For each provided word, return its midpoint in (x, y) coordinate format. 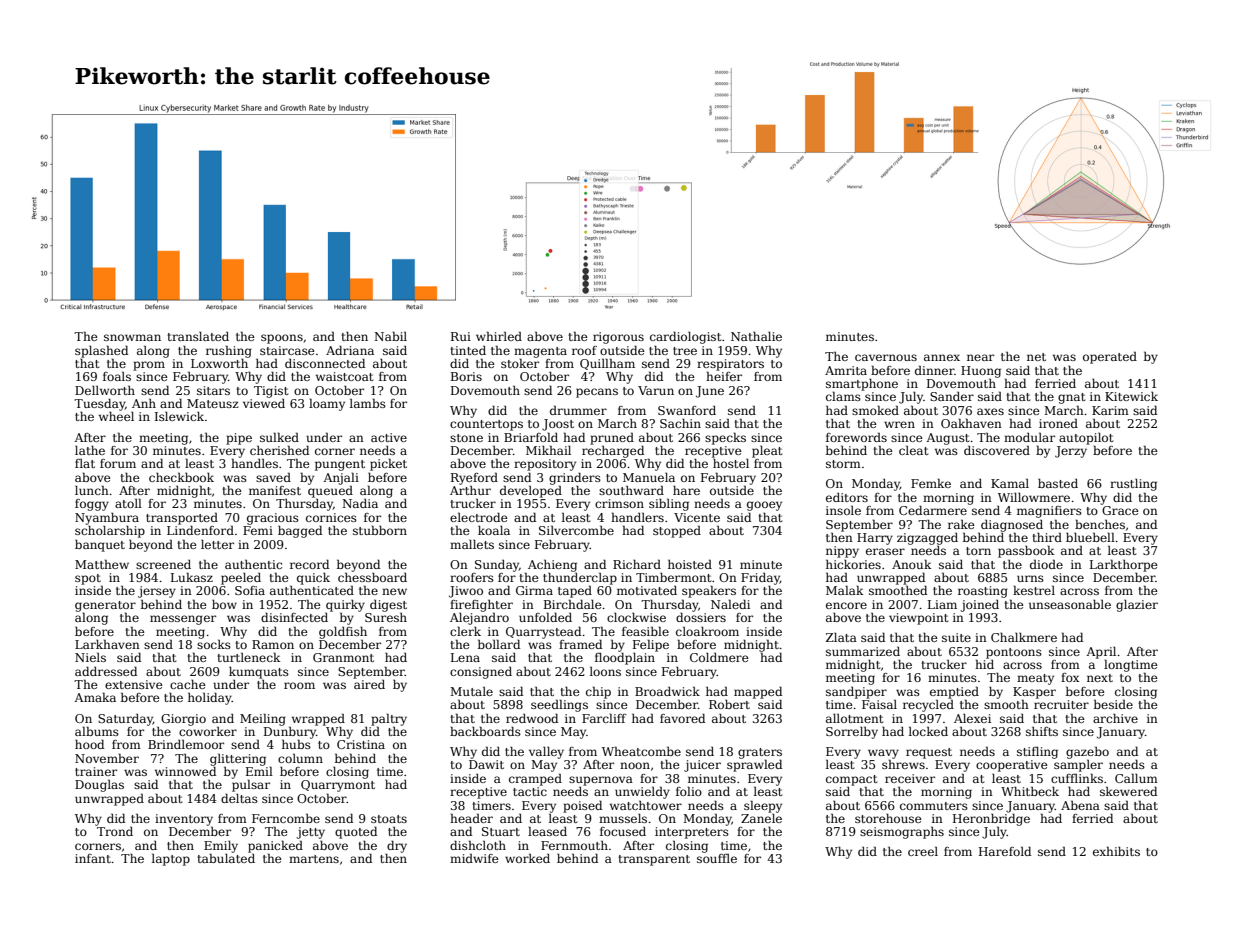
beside (1113, 704)
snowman (132, 337)
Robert (729, 704)
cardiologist (685, 337)
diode (1046, 564)
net (1036, 357)
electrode (479, 517)
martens (314, 859)
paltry (389, 719)
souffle (717, 858)
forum (118, 463)
